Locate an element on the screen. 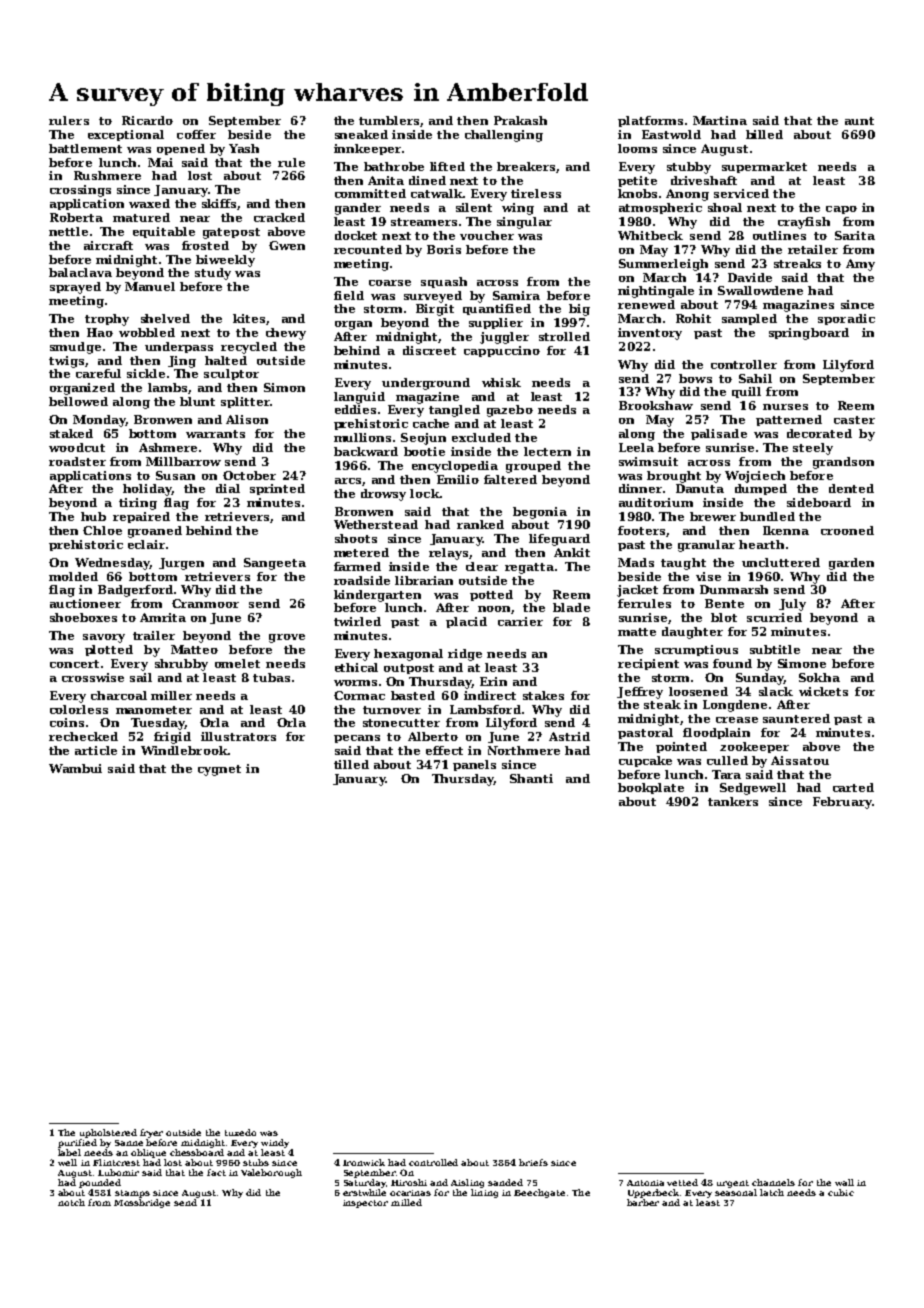 The image size is (924, 1308). vetted is located at coordinates (682, 1182).
